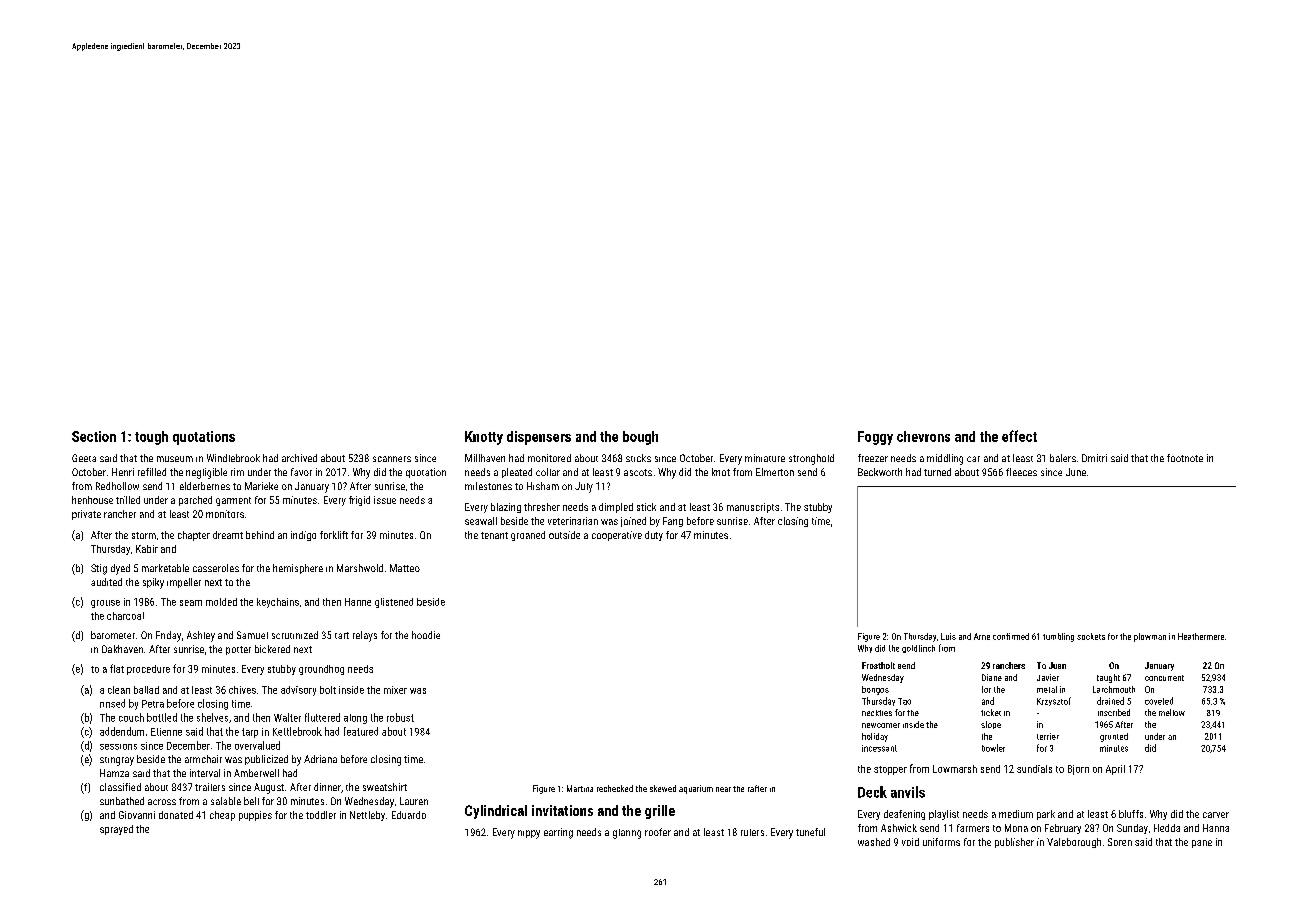 The height and width of the screenshot is (924, 1308). What do you see at coordinates (122, 649) in the screenshot?
I see `Oakhaven` at bounding box center [122, 649].
